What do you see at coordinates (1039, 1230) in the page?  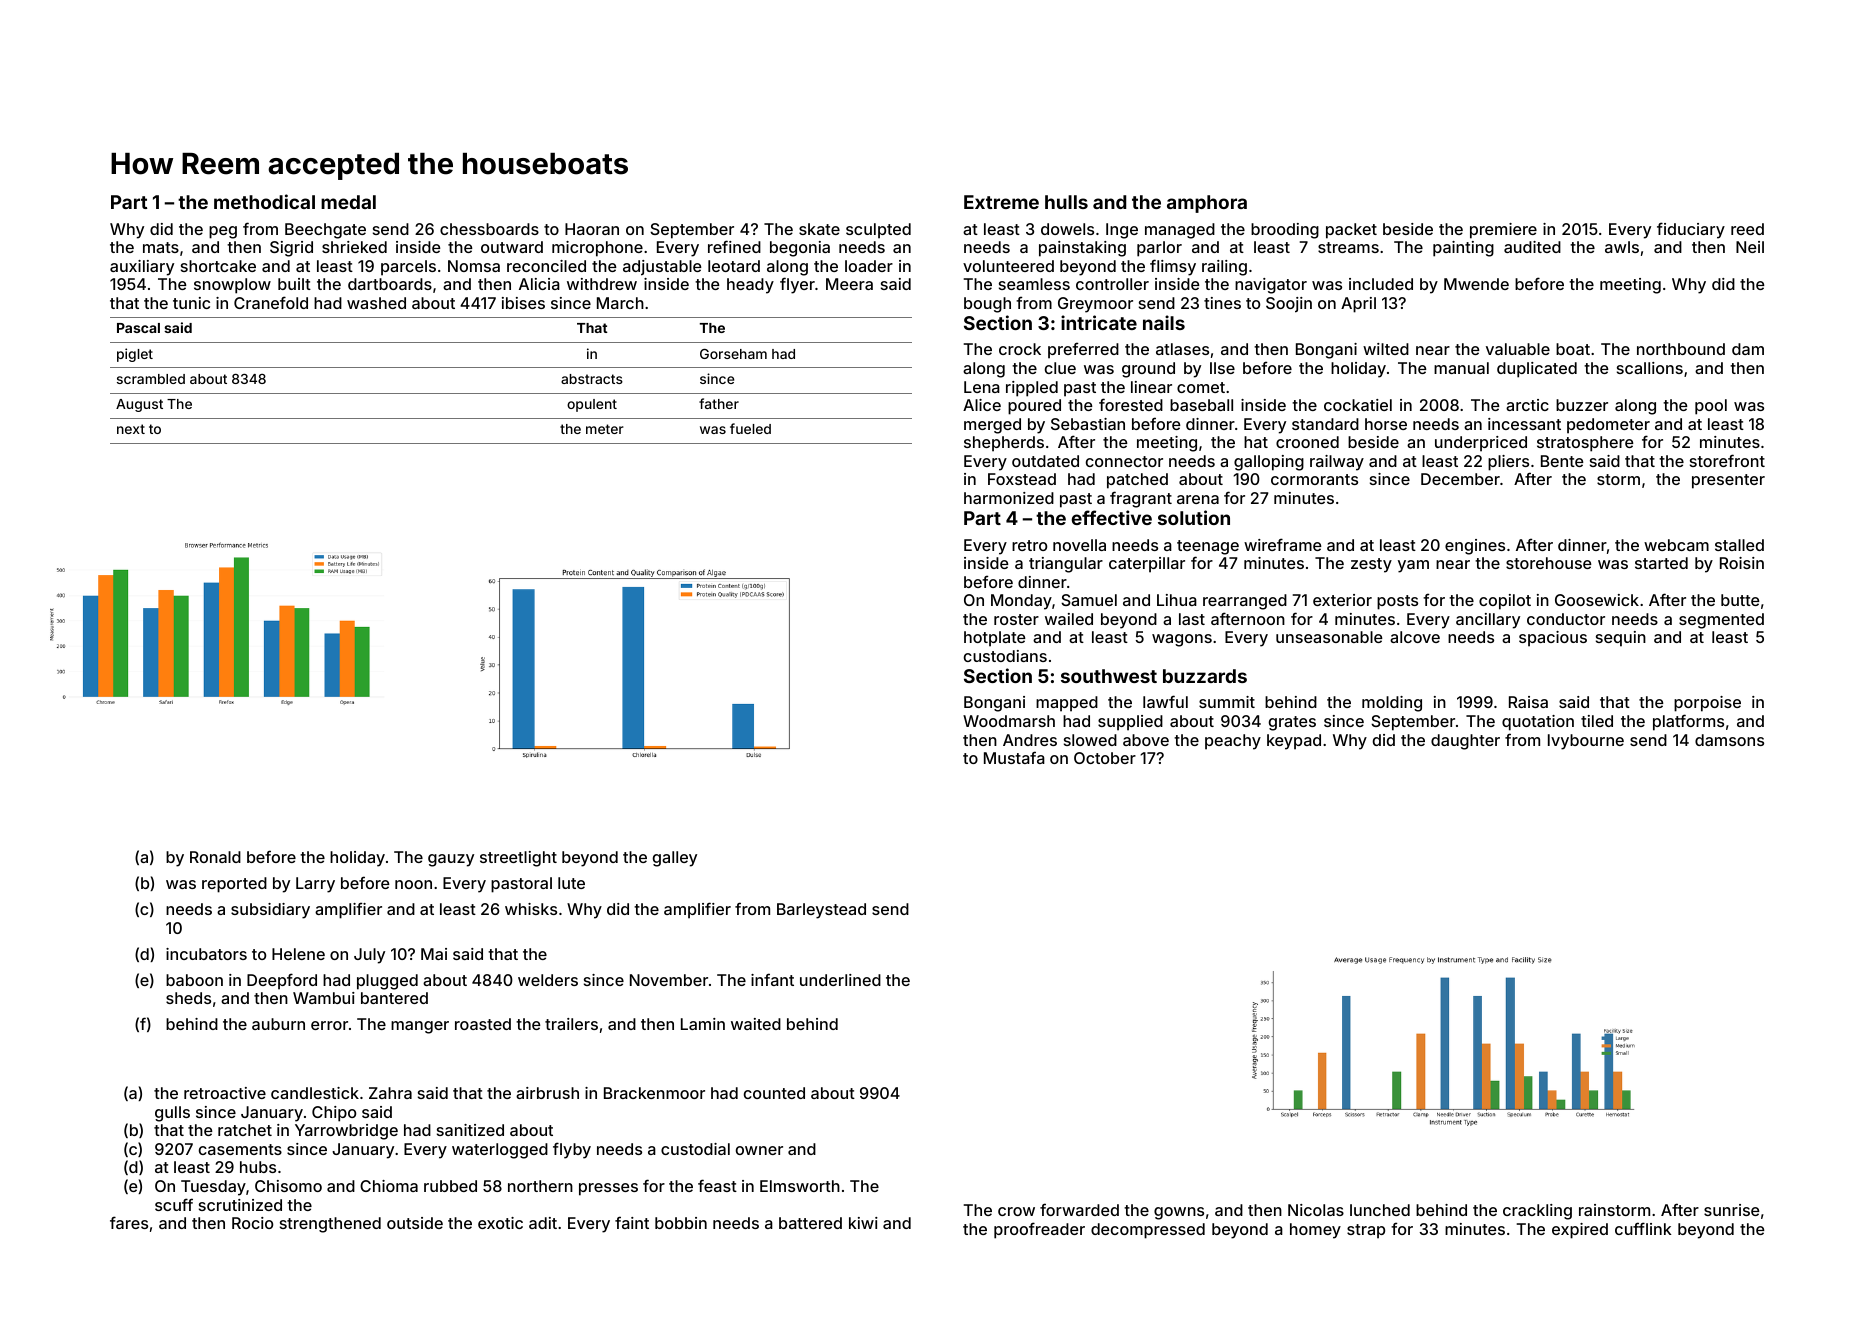 I see `proofreader` at bounding box center [1039, 1230].
